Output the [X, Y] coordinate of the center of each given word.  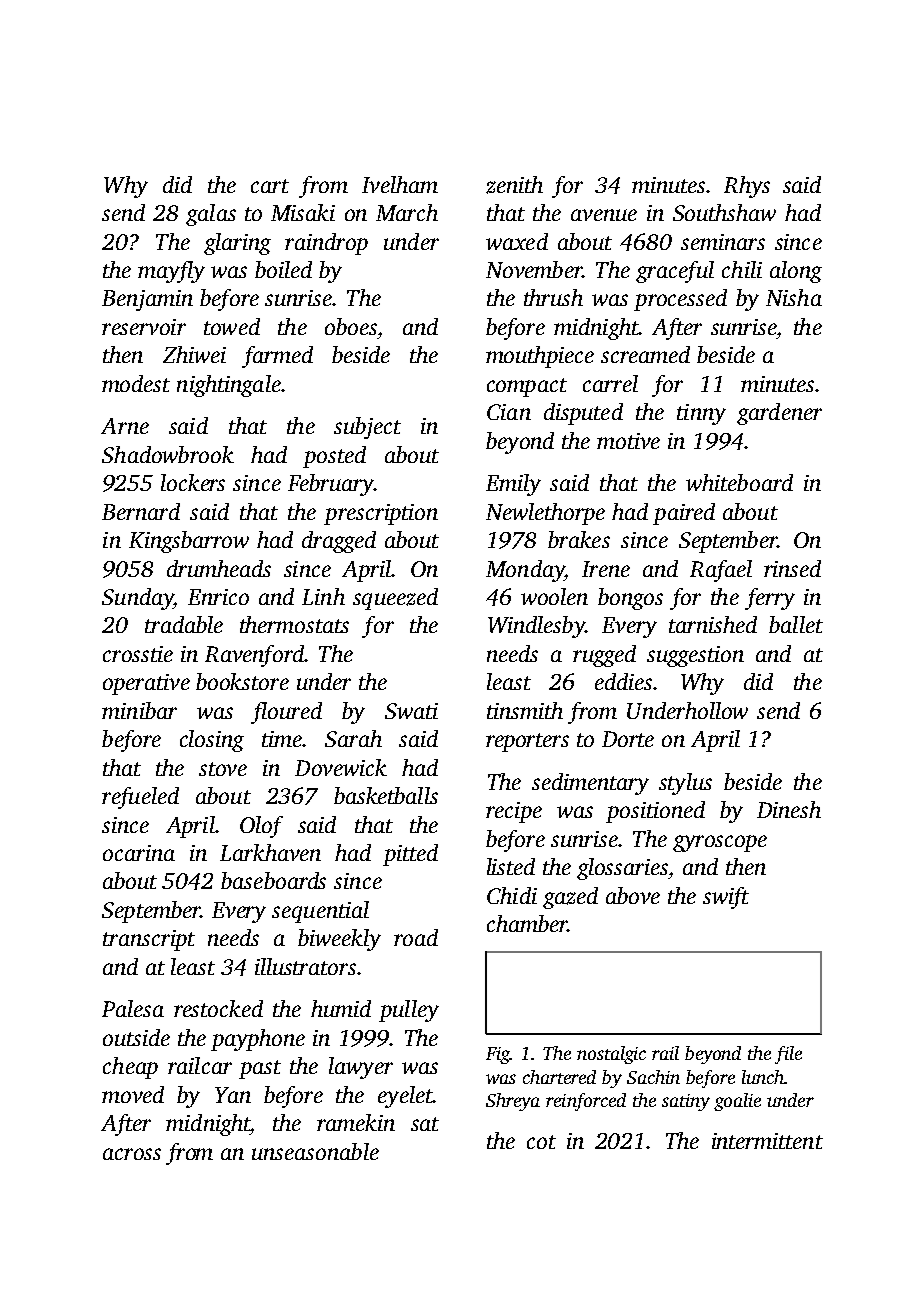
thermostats [294, 624]
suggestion [695, 656]
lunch [763, 1077]
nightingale [229, 386]
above [633, 895]
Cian [509, 412]
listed [511, 866]
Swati [411, 711]
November [534, 269]
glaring [237, 244]
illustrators [305, 966]
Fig [498, 1055]
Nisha [794, 297]
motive [628, 441]
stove [223, 769]
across [132, 1154]
